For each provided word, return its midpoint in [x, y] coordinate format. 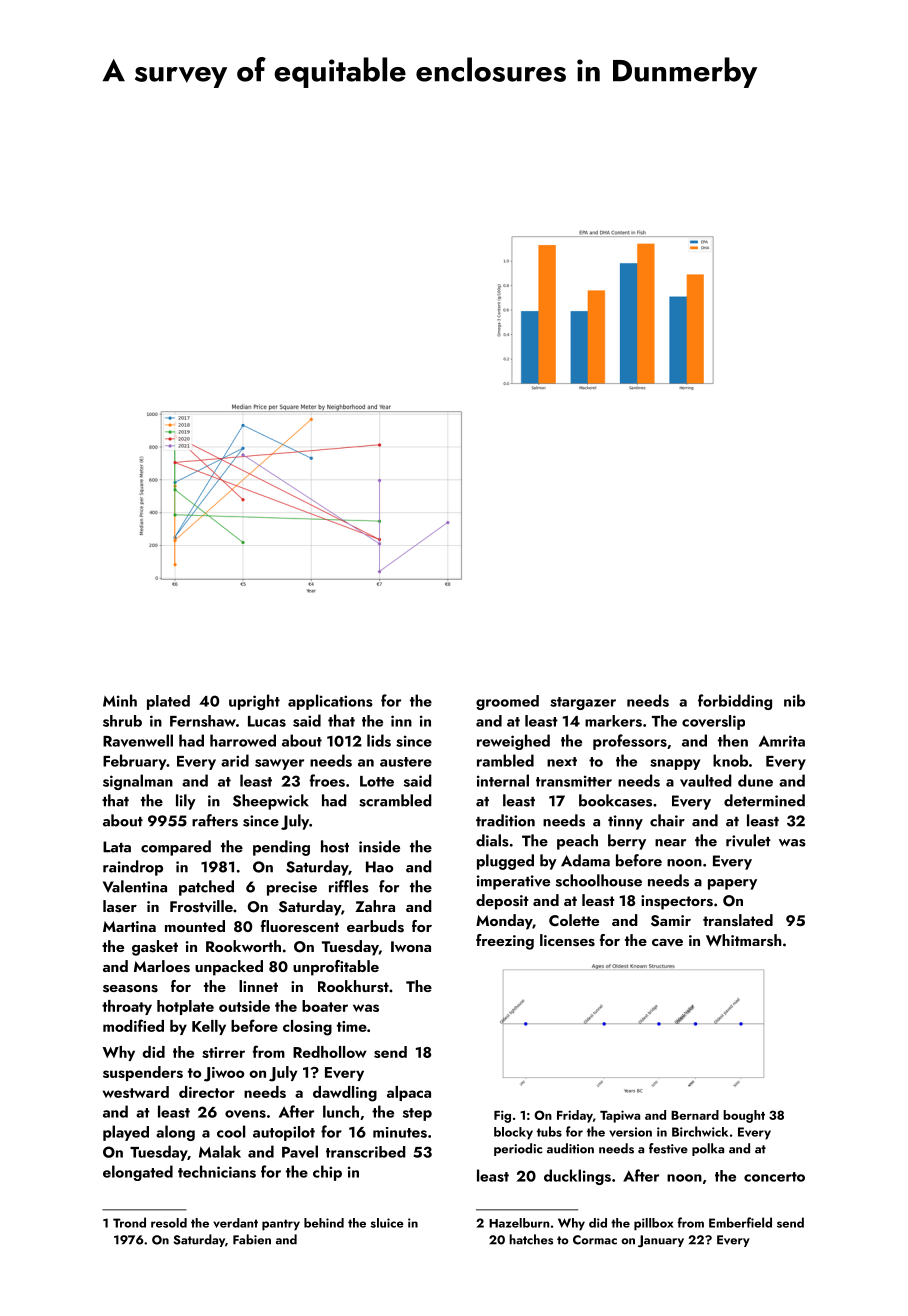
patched [206, 888]
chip [327, 1173]
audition [570, 1148]
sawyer [279, 764]
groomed [507, 702]
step [417, 1114]
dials [492, 840]
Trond [129, 1222]
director [207, 1092]
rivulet [748, 840]
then [733, 740]
